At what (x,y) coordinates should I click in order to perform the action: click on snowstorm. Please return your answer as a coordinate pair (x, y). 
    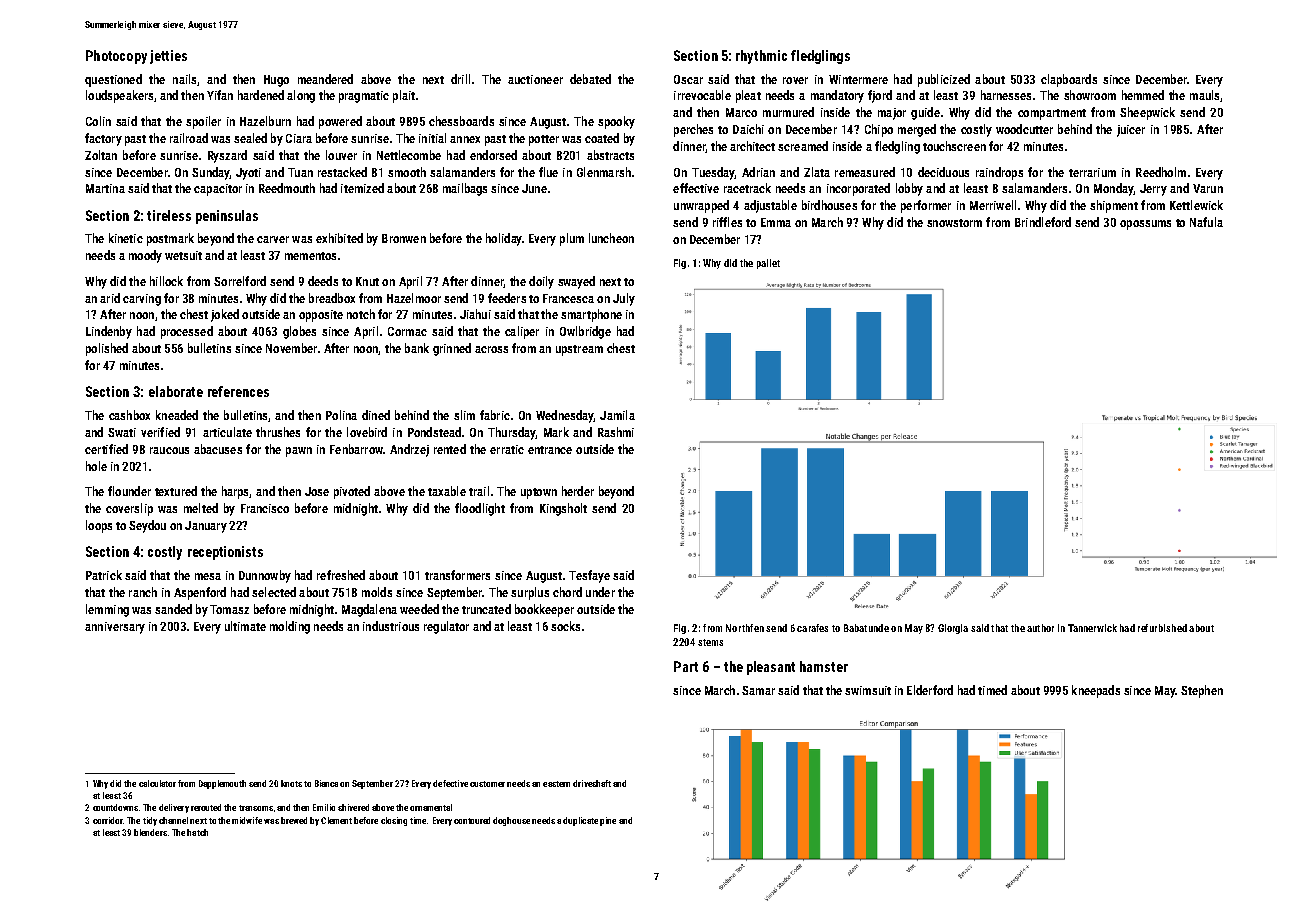
    Looking at the image, I should click on (954, 223).
